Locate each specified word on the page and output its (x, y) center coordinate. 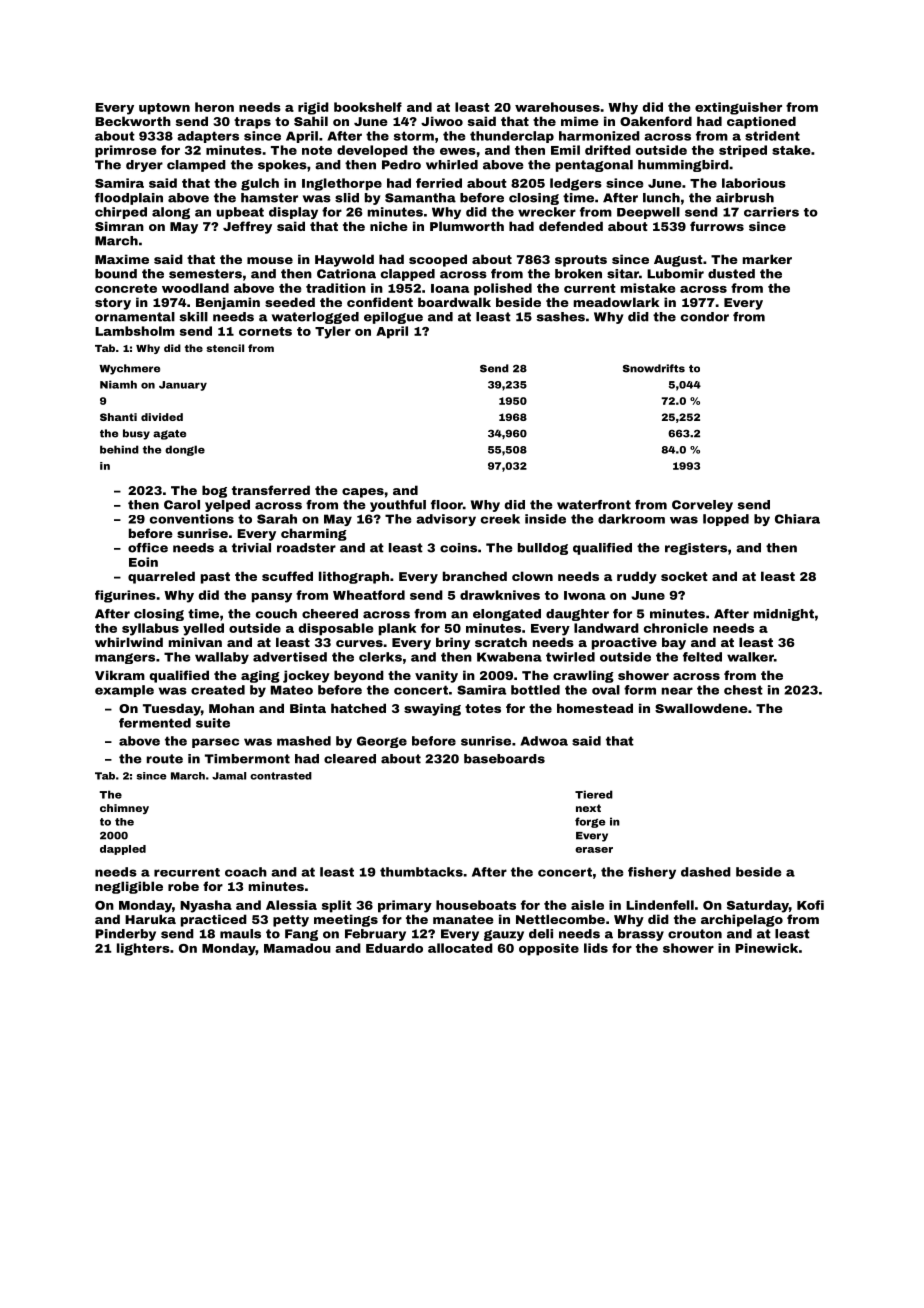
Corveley (702, 506)
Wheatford (369, 595)
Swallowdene (701, 708)
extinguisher (738, 108)
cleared (350, 759)
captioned (761, 122)
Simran (119, 226)
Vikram (120, 675)
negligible (129, 887)
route (165, 759)
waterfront (594, 505)
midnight (784, 615)
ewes (458, 151)
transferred (271, 490)
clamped (196, 166)
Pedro (401, 165)
